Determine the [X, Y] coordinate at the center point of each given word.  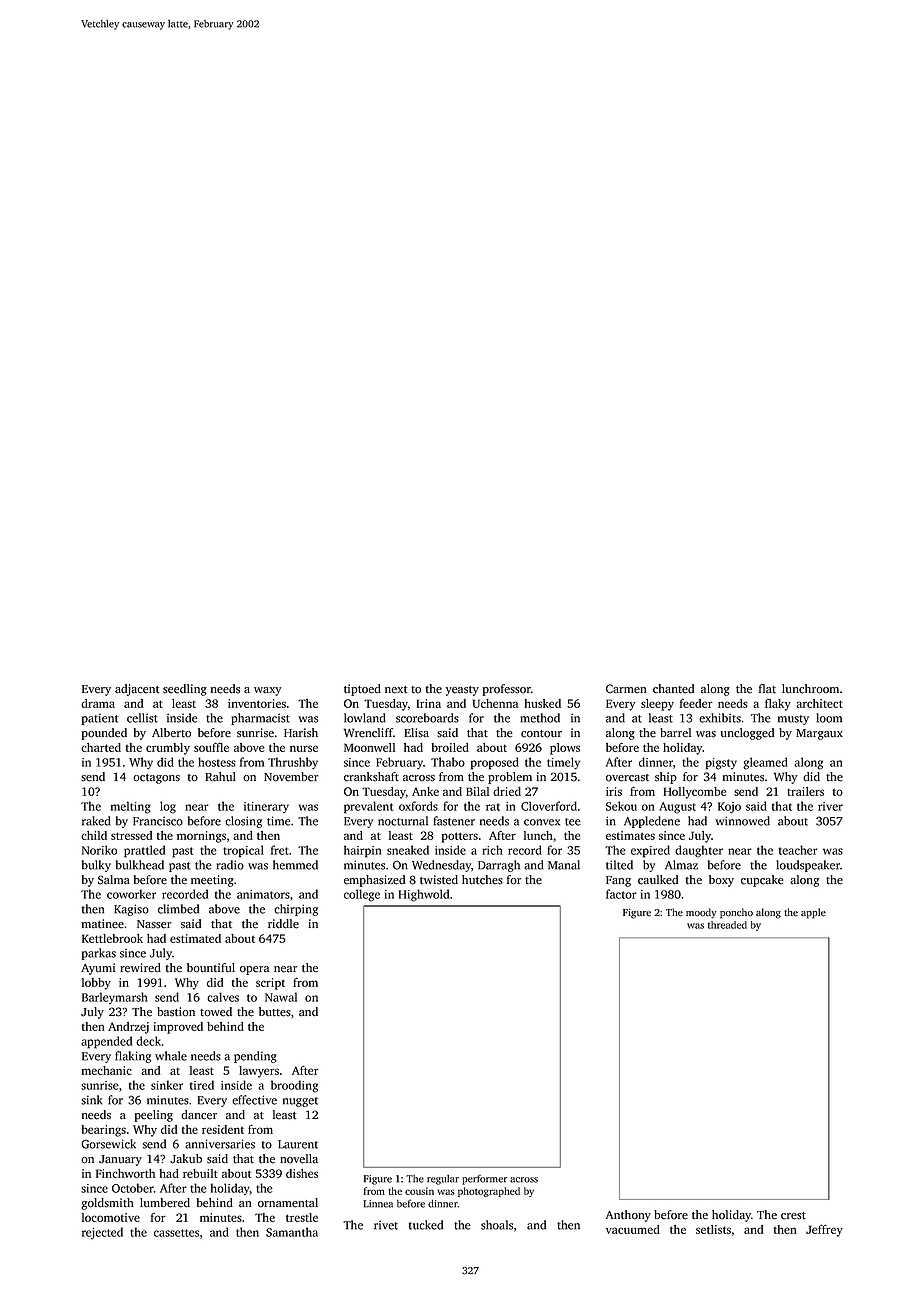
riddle [283, 924]
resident [223, 1129]
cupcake [762, 881]
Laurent [298, 1144]
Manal [564, 865]
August [677, 808]
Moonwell [369, 747]
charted [101, 747]
